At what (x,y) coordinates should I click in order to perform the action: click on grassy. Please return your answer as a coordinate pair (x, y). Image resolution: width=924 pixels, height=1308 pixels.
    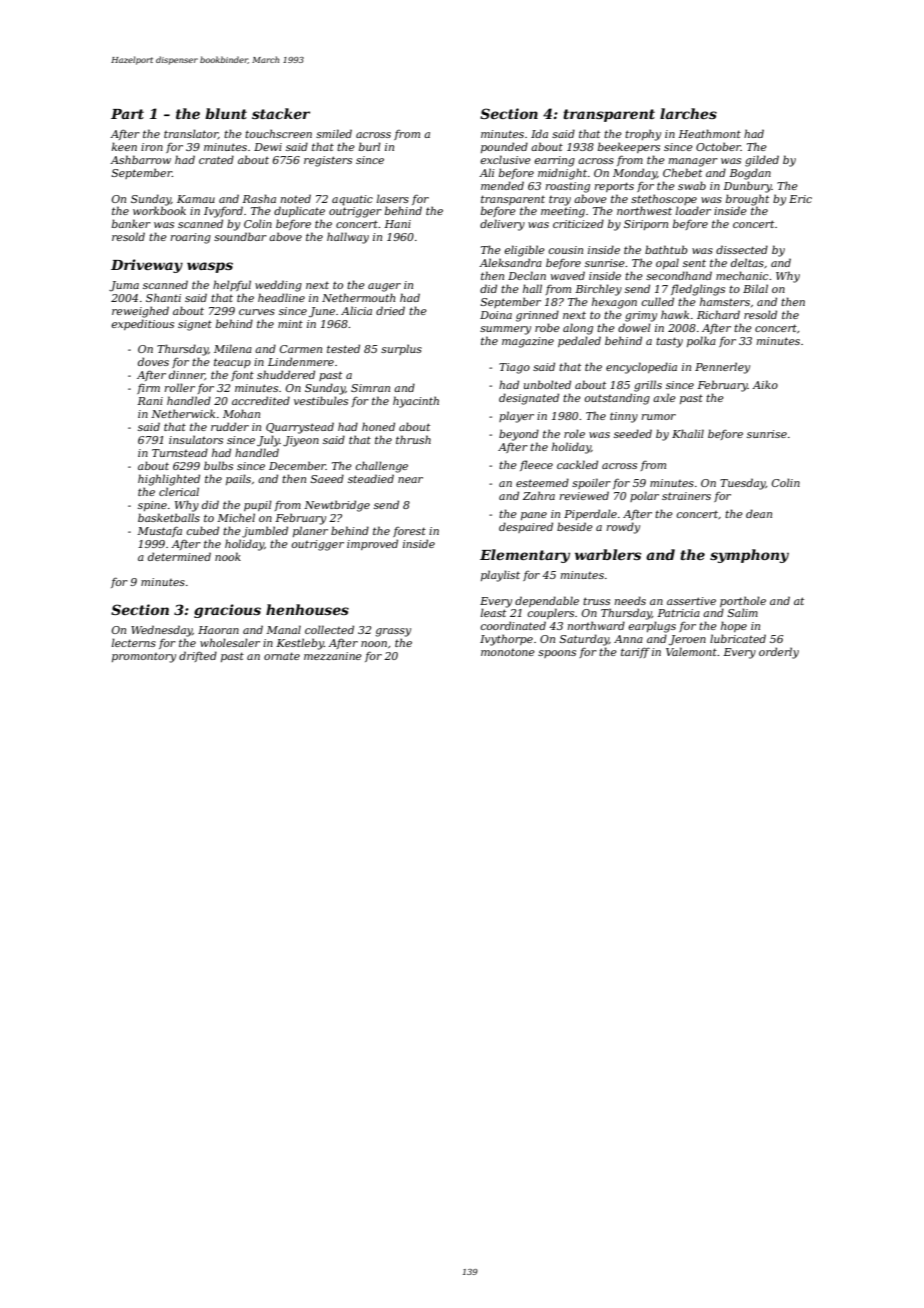
    Looking at the image, I should click on (393, 632).
